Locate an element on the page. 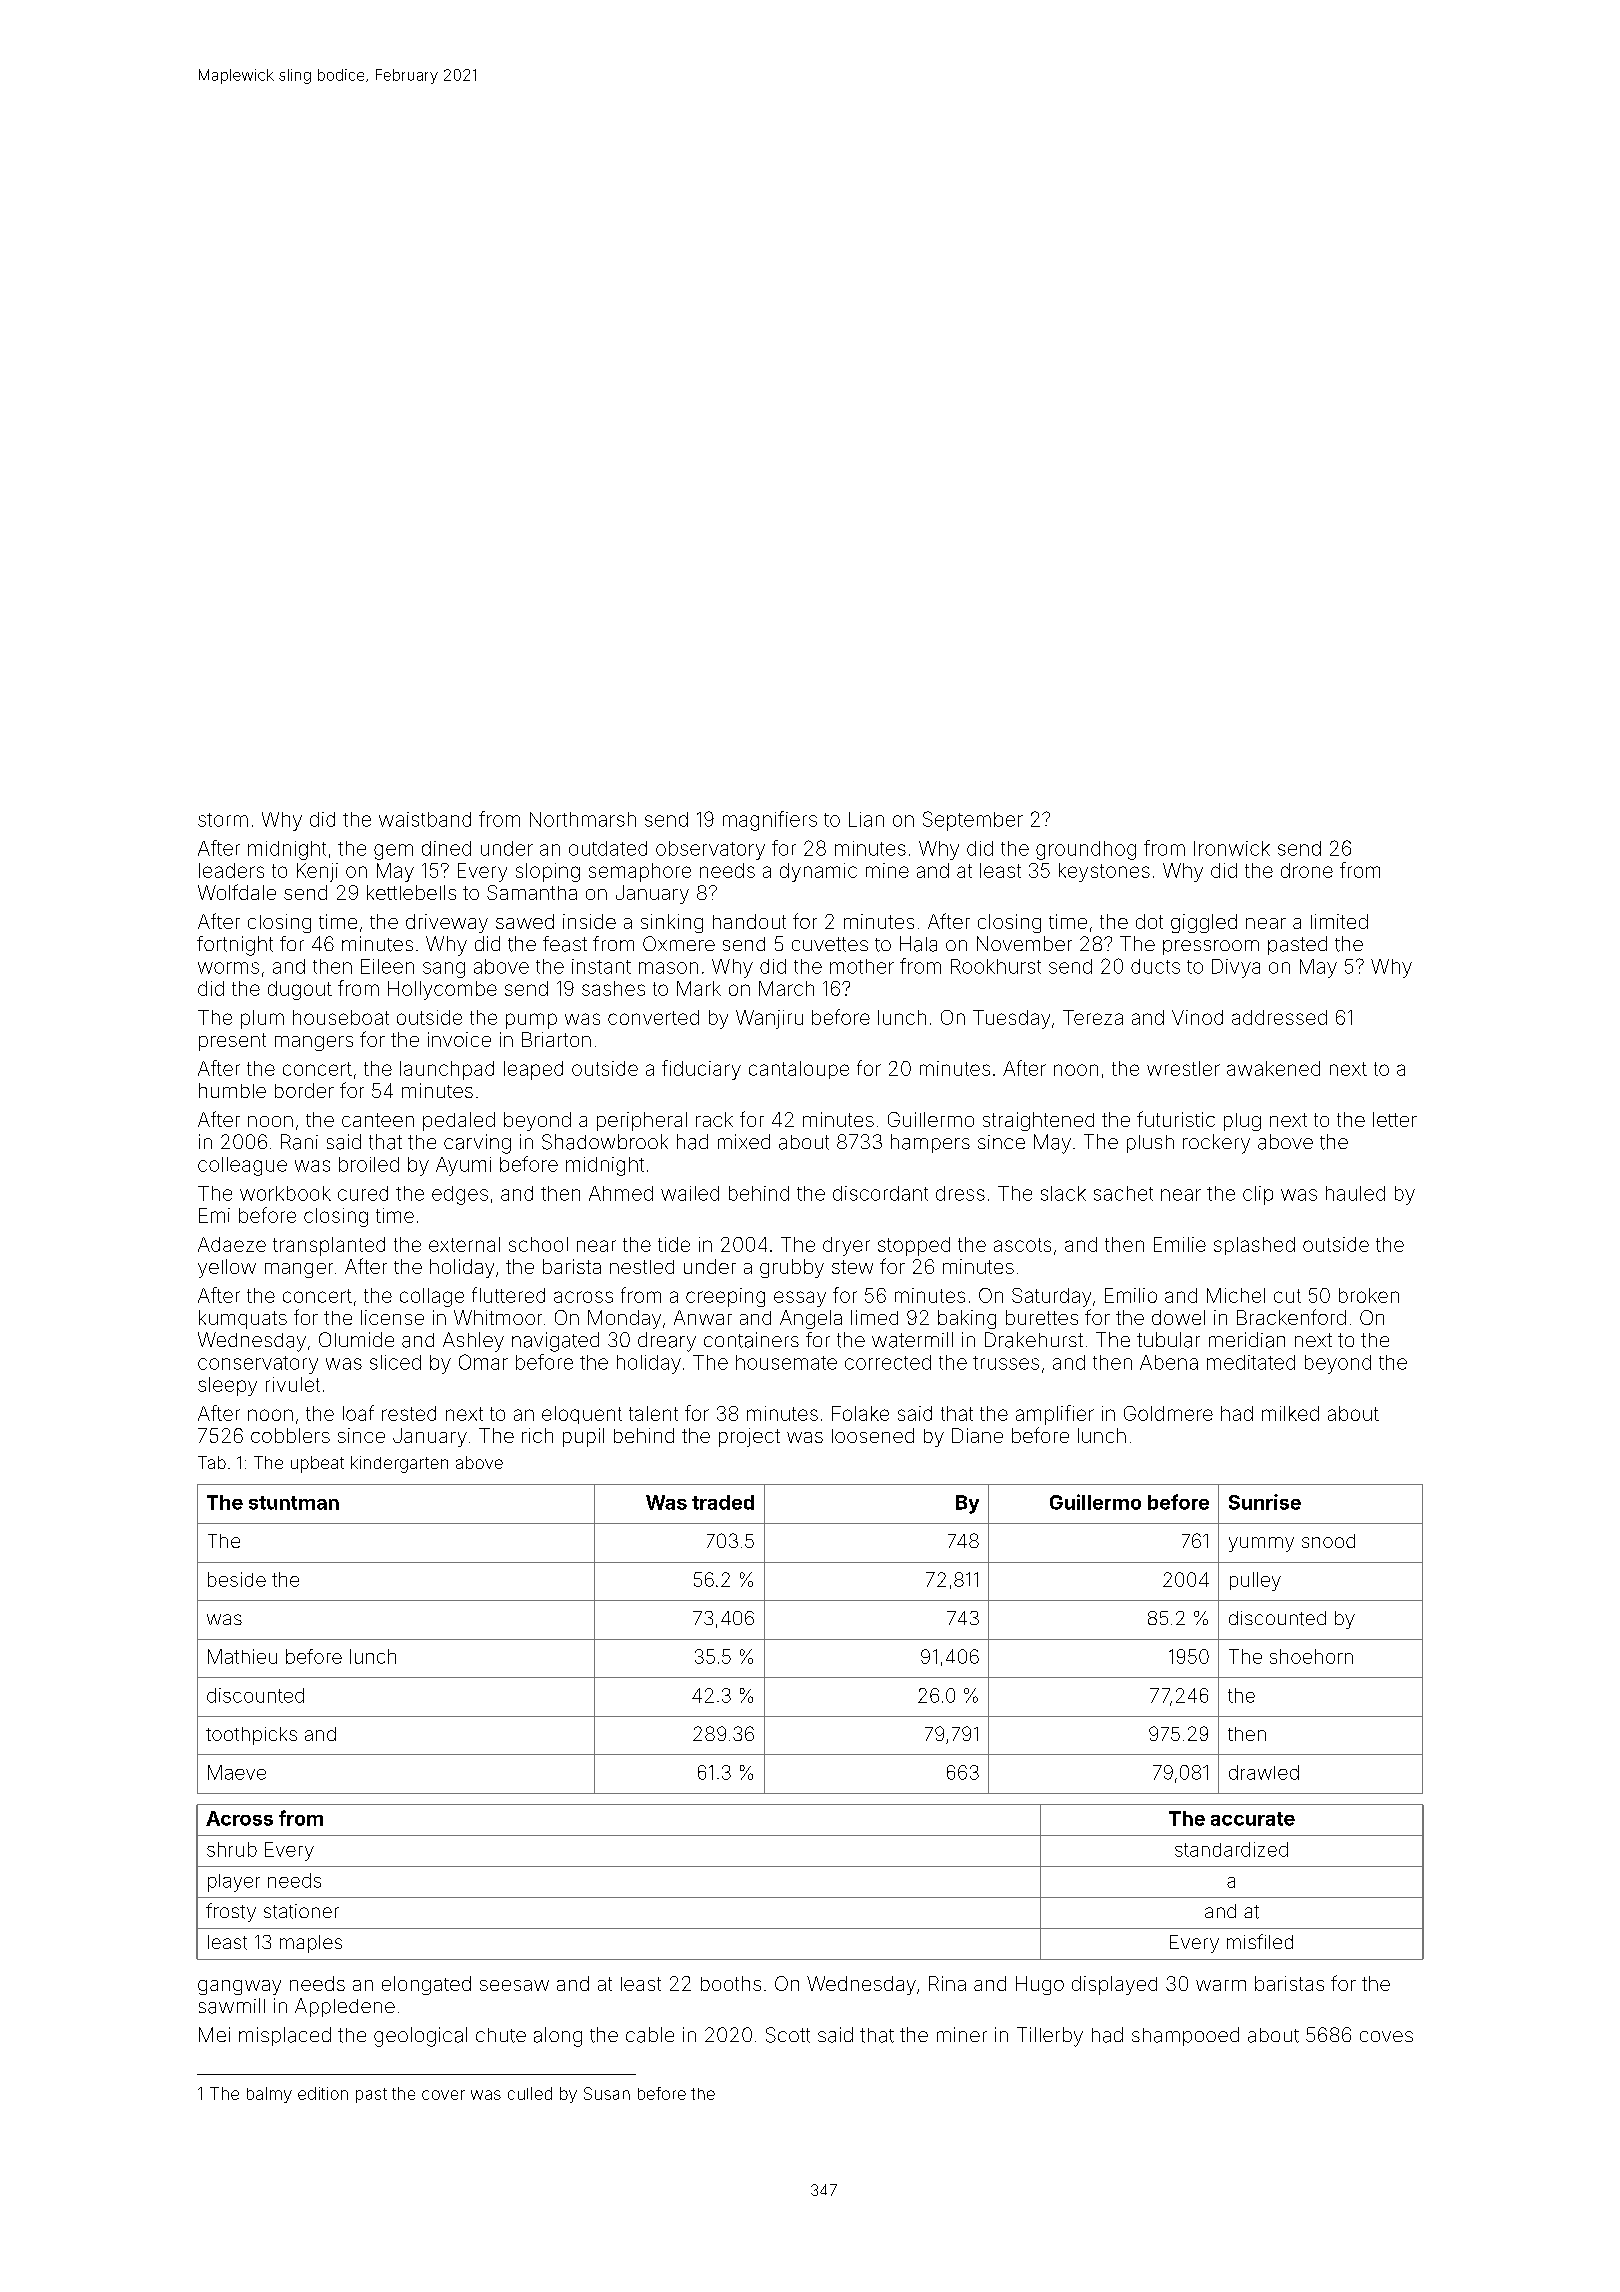 This document has width=1620, height=2292. Maeve is located at coordinates (237, 1772).
